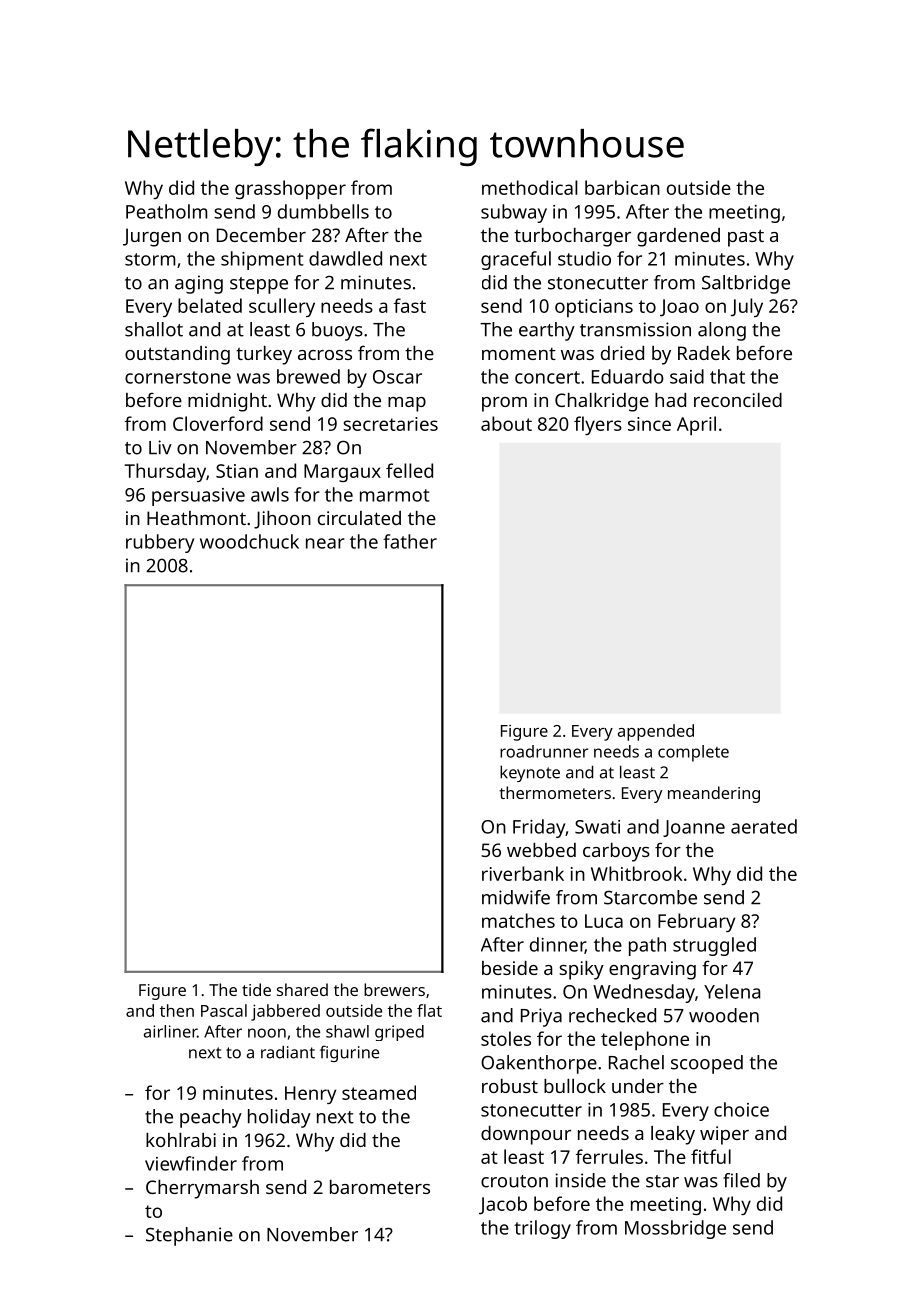 The width and height of the screenshot is (924, 1311). What do you see at coordinates (656, 732) in the screenshot?
I see `appended` at bounding box center [656, 732].
